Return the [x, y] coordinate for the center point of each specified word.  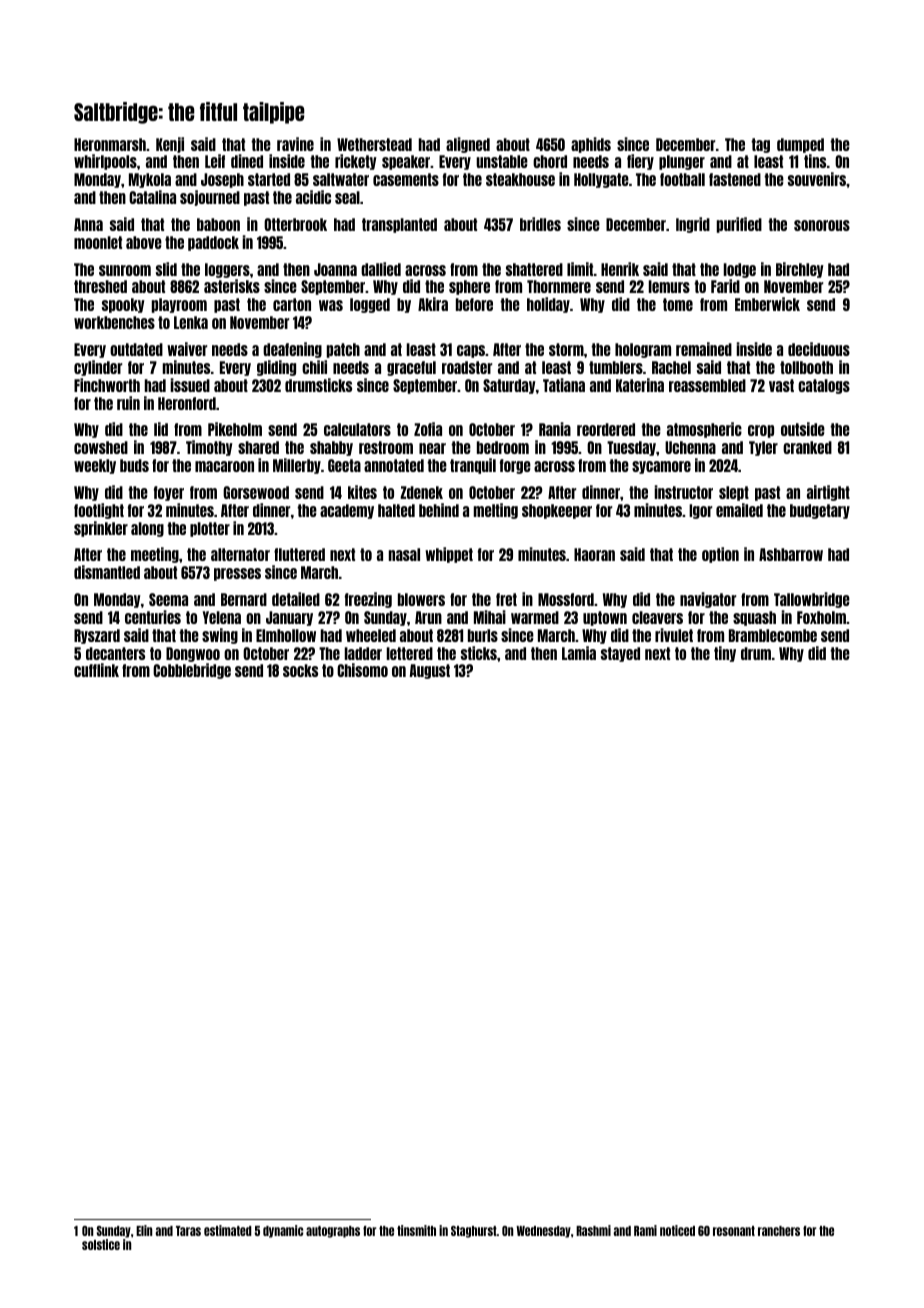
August [430, 671]
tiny [725, 654]
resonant [734, 1231]
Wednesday [543, 1232]
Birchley [800, 270]
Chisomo [362, 670]
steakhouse [520, 179]
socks [300, 670]
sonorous [822, 225]
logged [370, 305]
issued [190, 385]
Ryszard [97, 636]
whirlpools [105, 162]
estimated [228, 1230]
